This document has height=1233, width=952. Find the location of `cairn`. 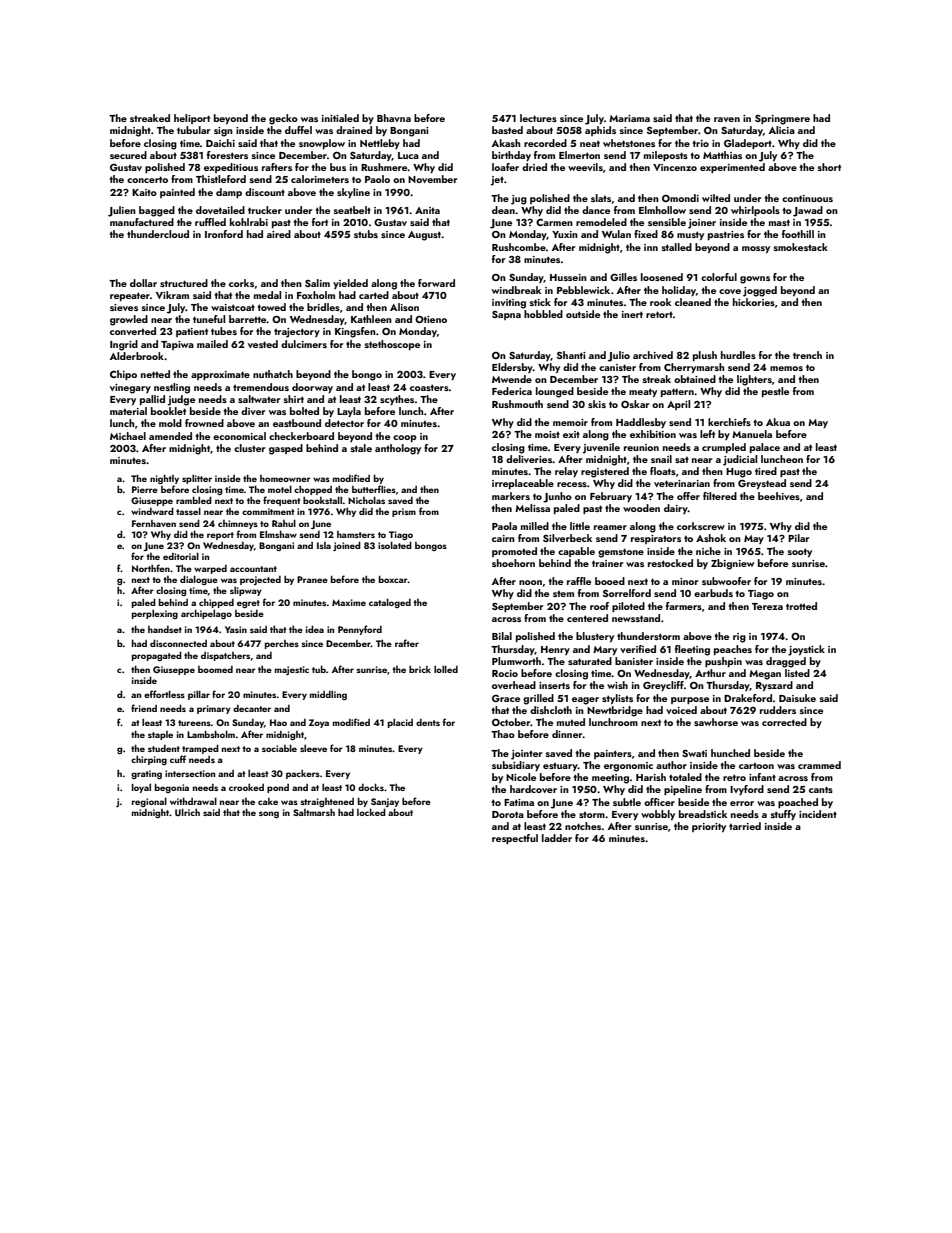

cairn is located at coordinates (503, 538).
